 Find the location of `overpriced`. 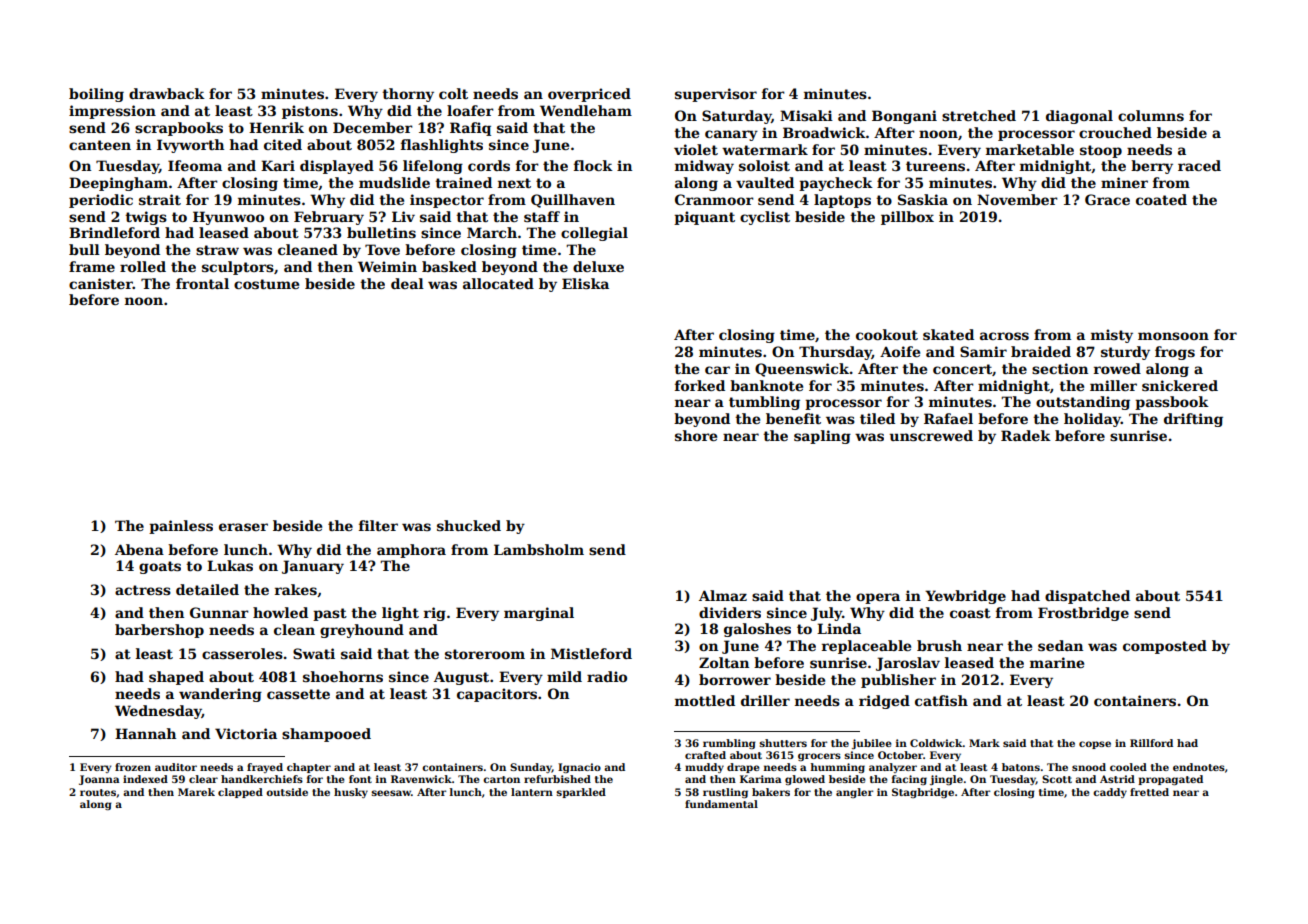

overpriced is located at coordinates (589, 95).
